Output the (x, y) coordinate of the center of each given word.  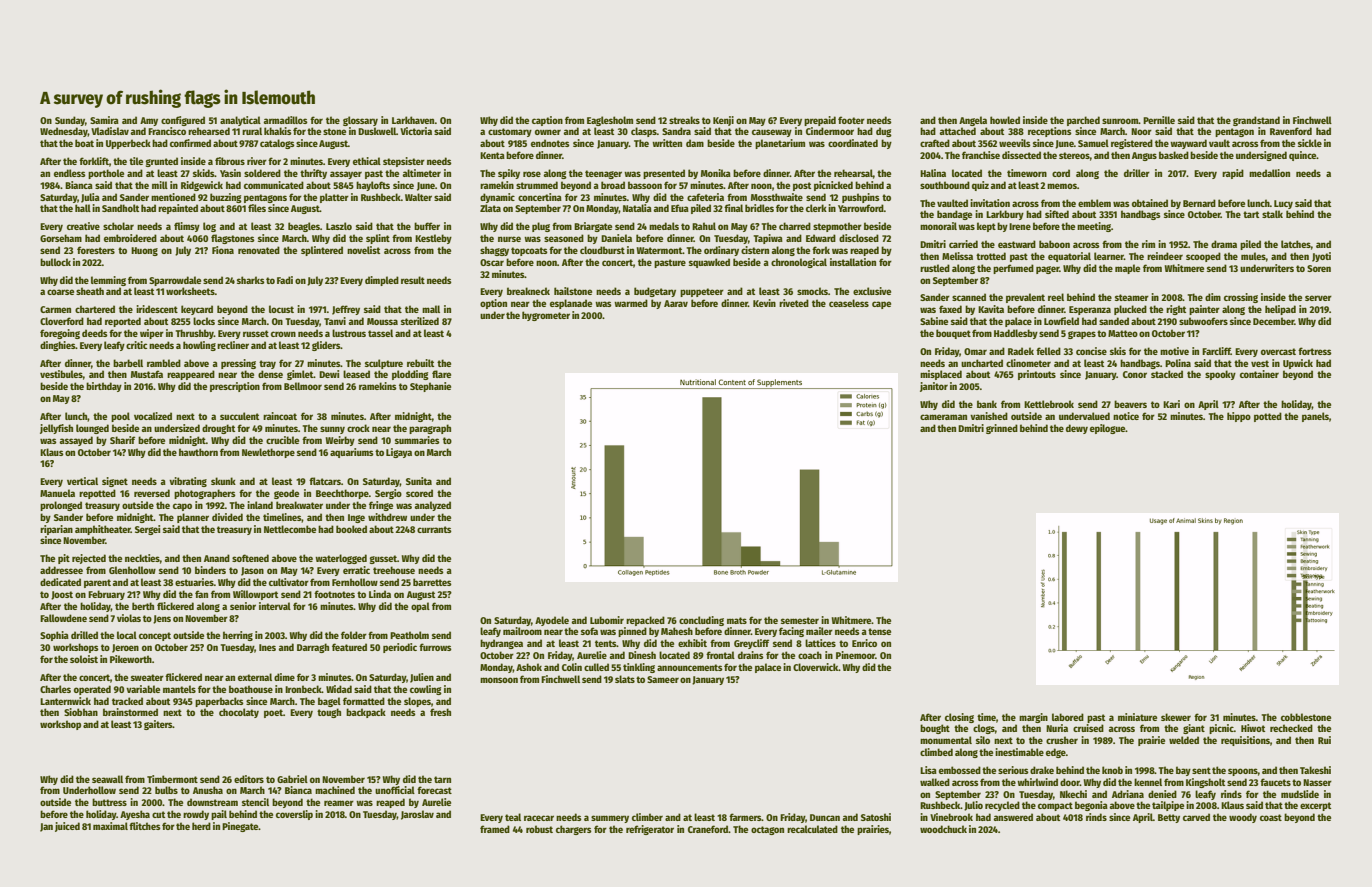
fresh (440, 712)
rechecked (1291, 728)
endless (70, 173)
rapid (1233, 174)
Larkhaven (413, 120)
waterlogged (341, 559)
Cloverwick (816, 667)
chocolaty (239, 713)
